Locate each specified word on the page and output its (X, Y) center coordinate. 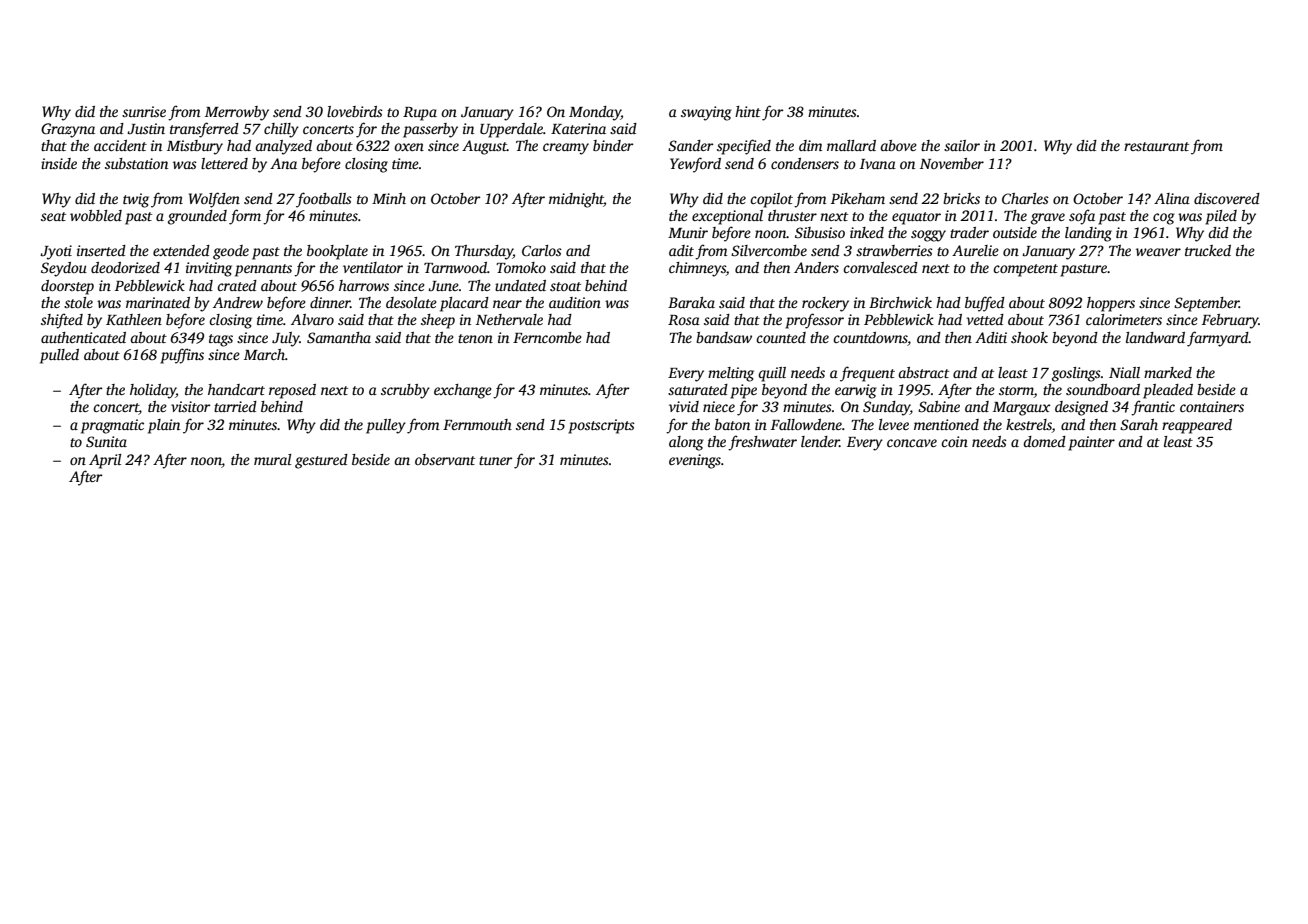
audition (575, 302)
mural (272, 459)
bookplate (337, 252)
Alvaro (312, 319)
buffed (985, 304)
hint (748, 111)
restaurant (1156, 146)
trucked (1208, 250)
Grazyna (68, 130)
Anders (816, 267)
